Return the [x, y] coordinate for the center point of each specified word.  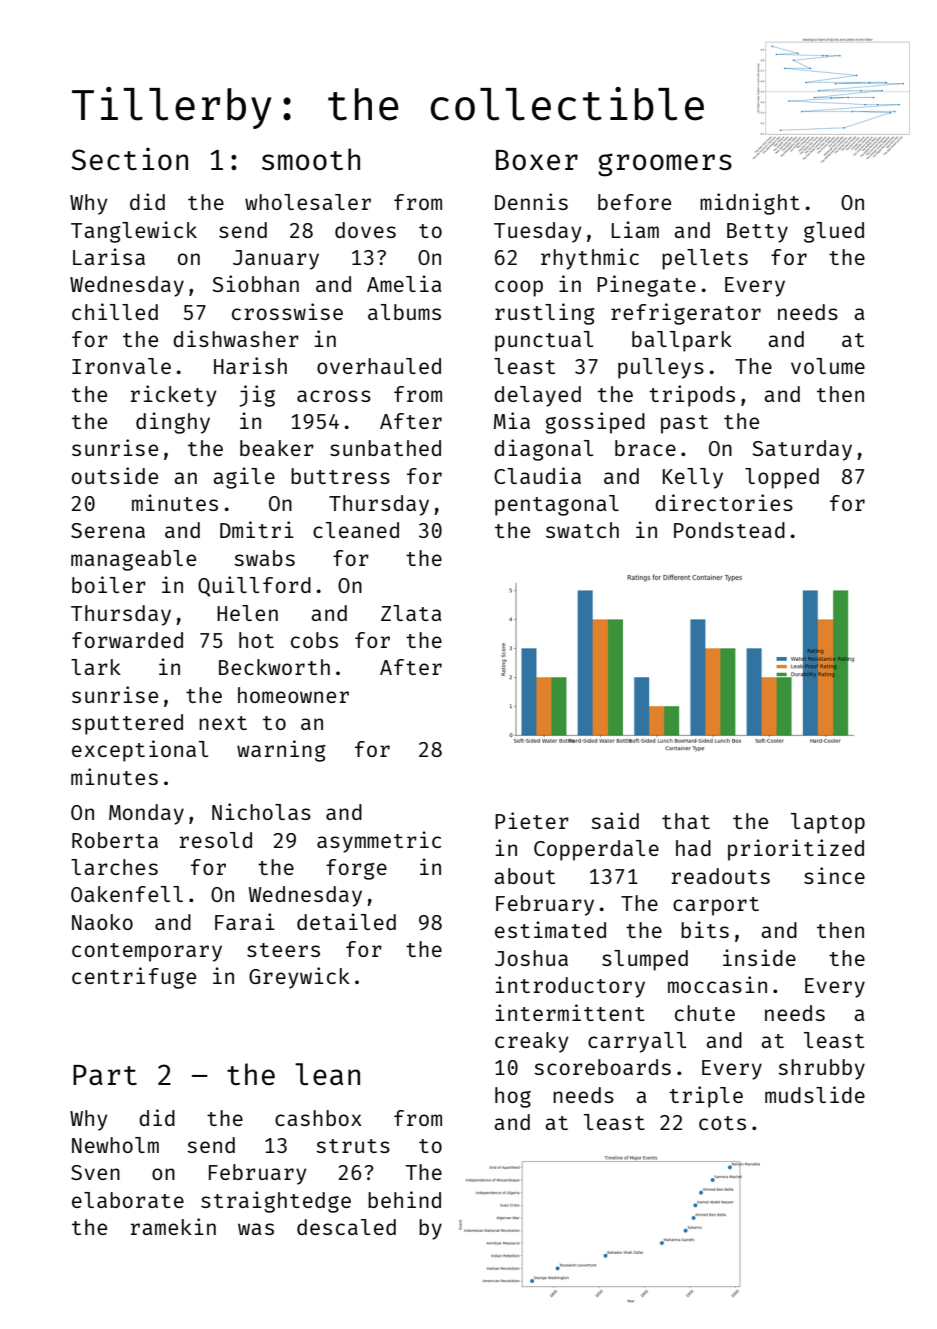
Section [129, 158]
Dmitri [257, 529]
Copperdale [596, 850]
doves [365, 230]
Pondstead [729, 530]
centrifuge [134, 978]
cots [722, 1123]
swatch [582, 530]
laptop [828, 823]
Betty [757, 233]
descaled [346, 1227]
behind [404, 1199]
